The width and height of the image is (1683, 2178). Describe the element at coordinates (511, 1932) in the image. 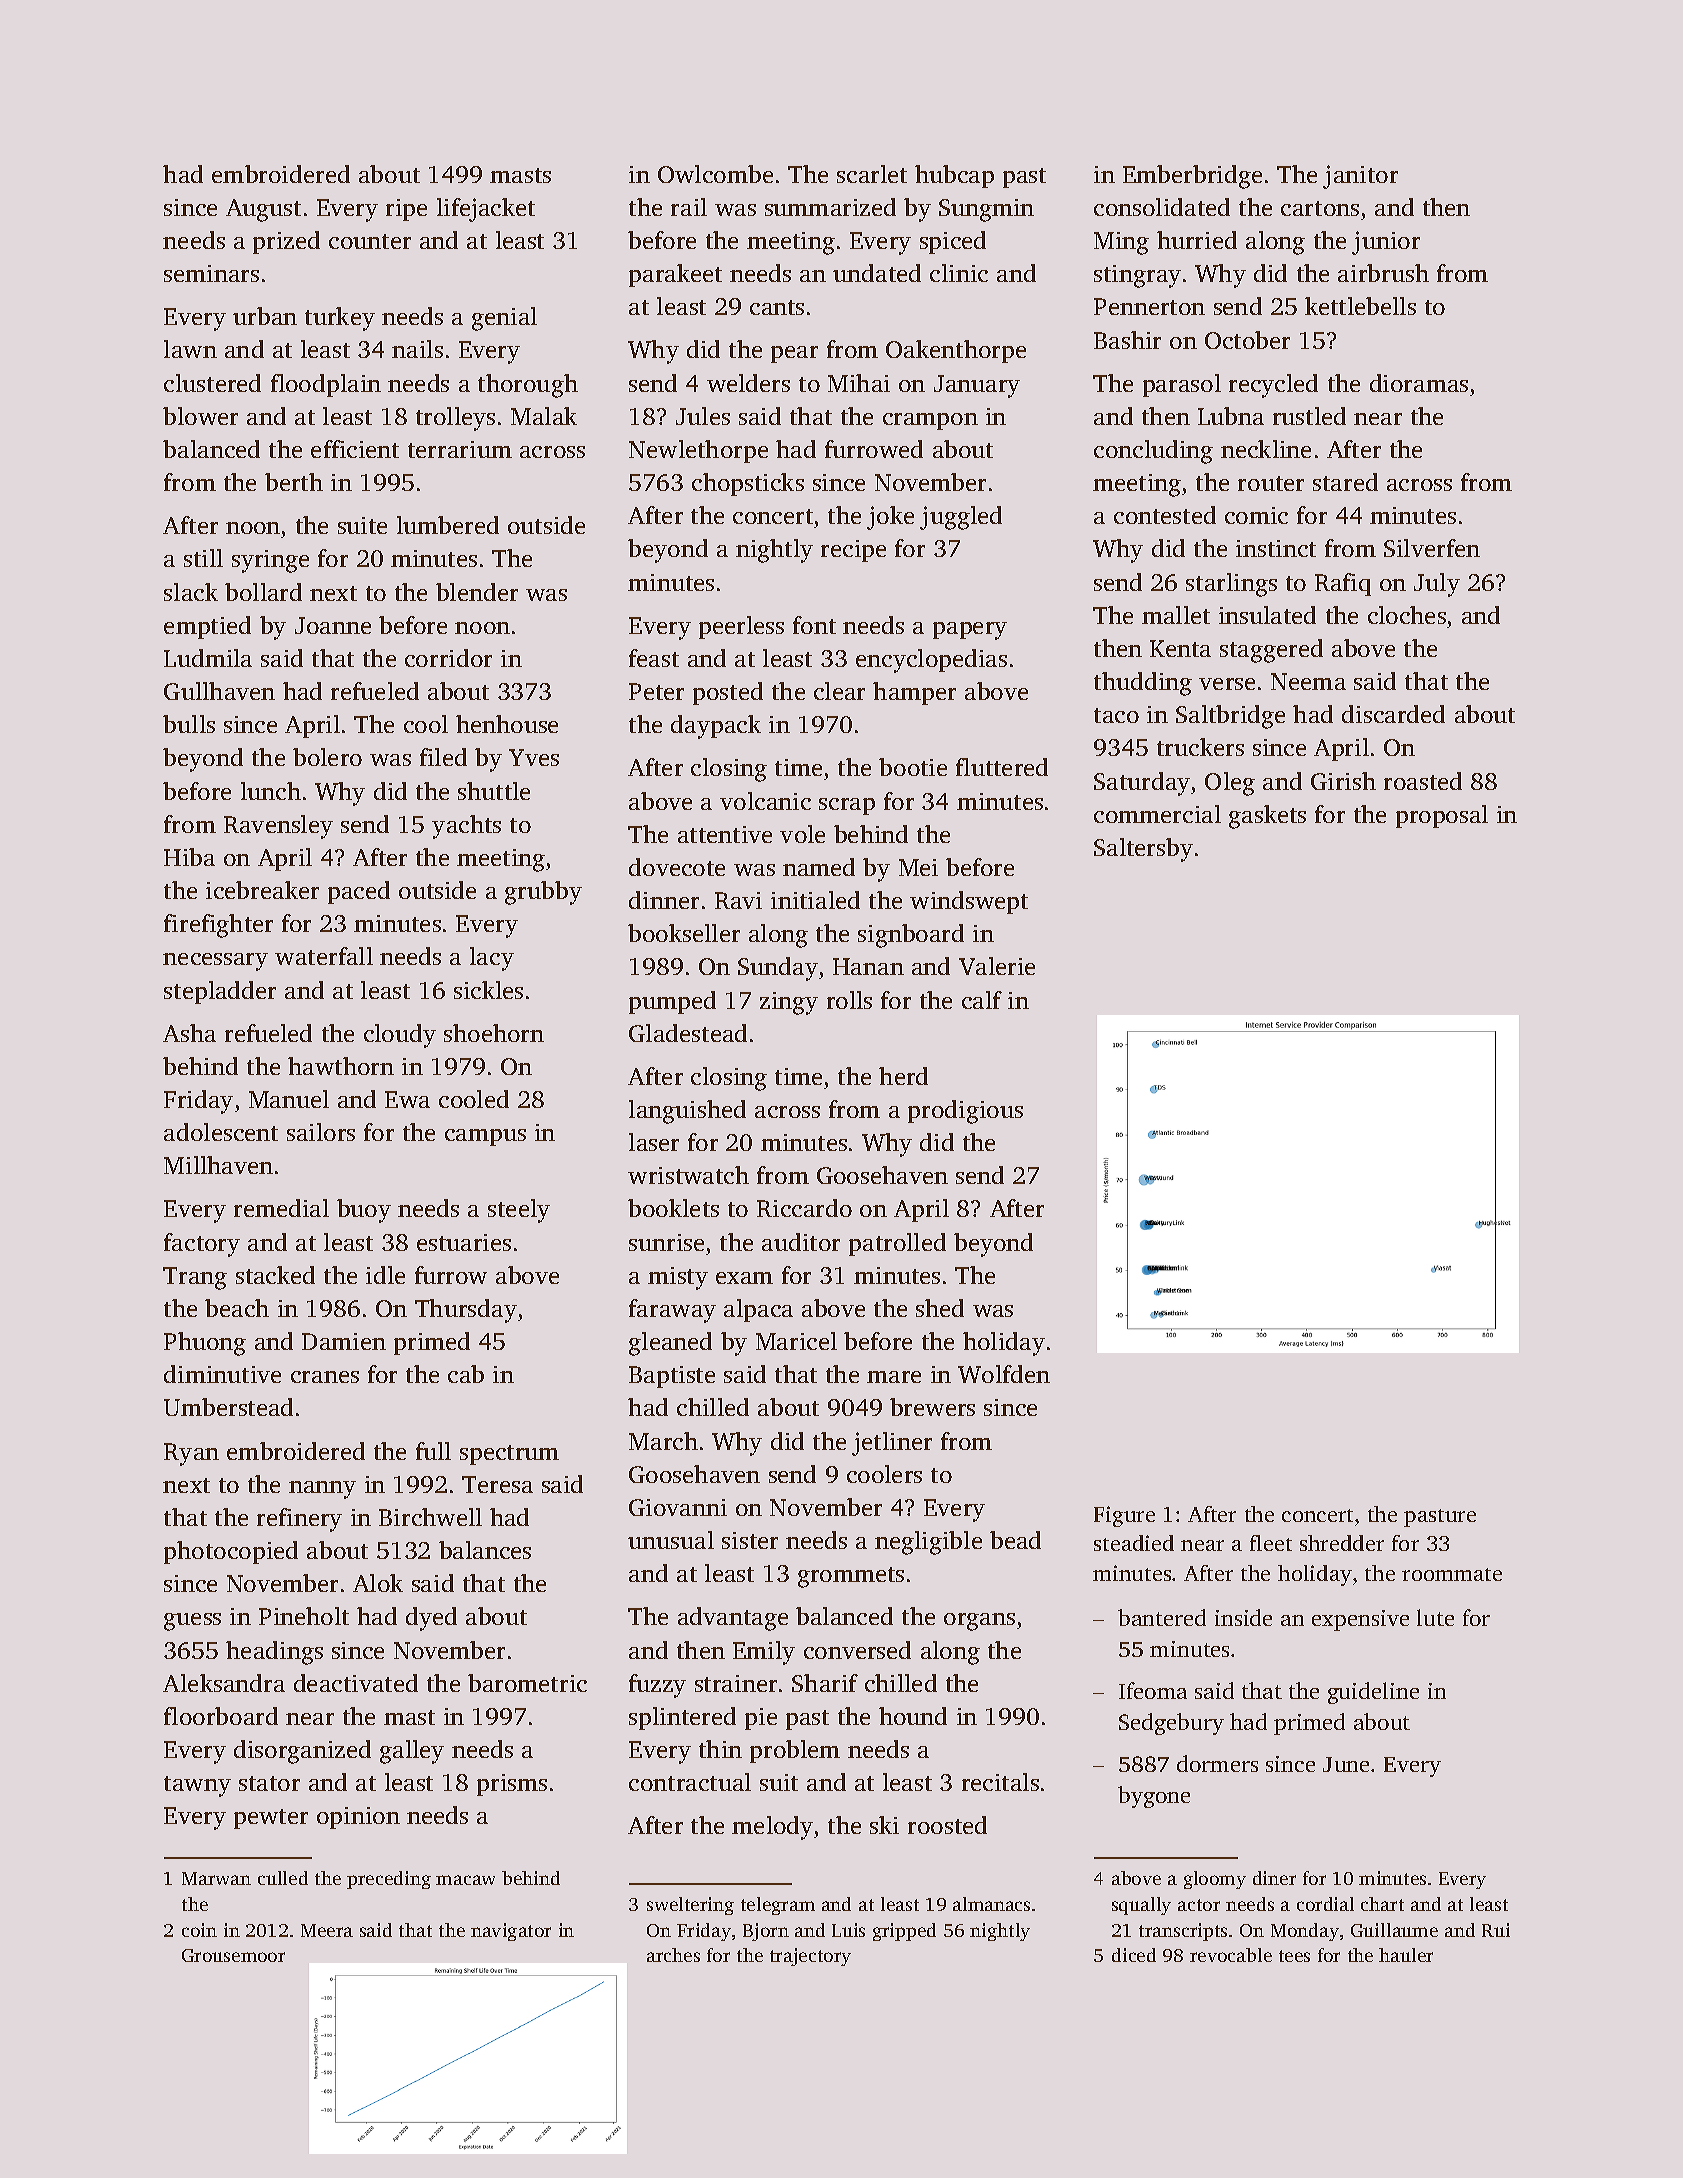

I see `navigator` at that location.
